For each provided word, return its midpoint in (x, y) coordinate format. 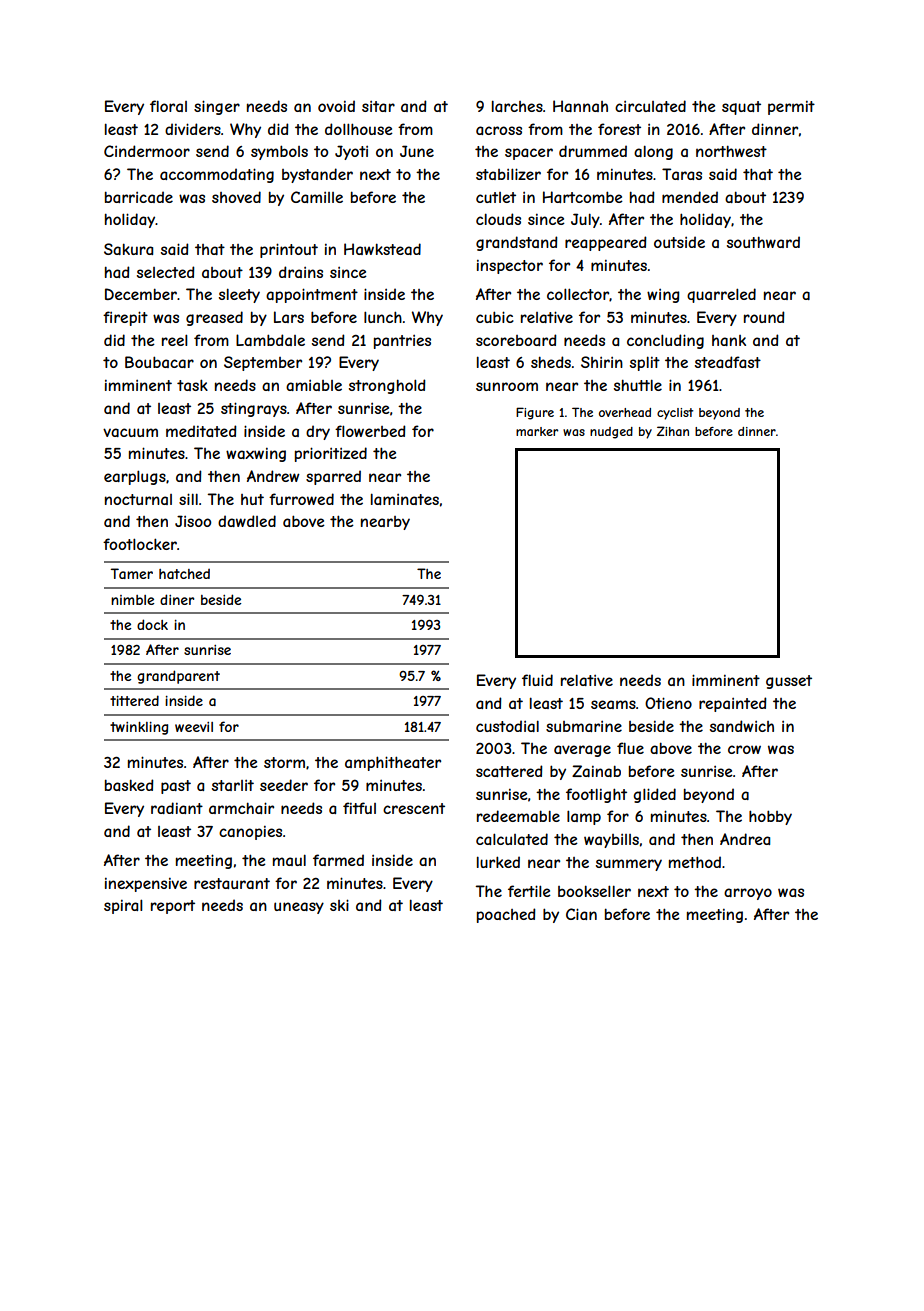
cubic (495, 317)
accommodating (217, 175)
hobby (770, 817)
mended (690, 197)
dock (152, 624)
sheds (551, 362)
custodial (507, 726)
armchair (241, 808)
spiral (123, 906)
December (141, 294)
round (764, 317)
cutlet (496, 197)
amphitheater (393, 763)
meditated (201, 431)
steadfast (728, 362)
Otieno (668, 703)
